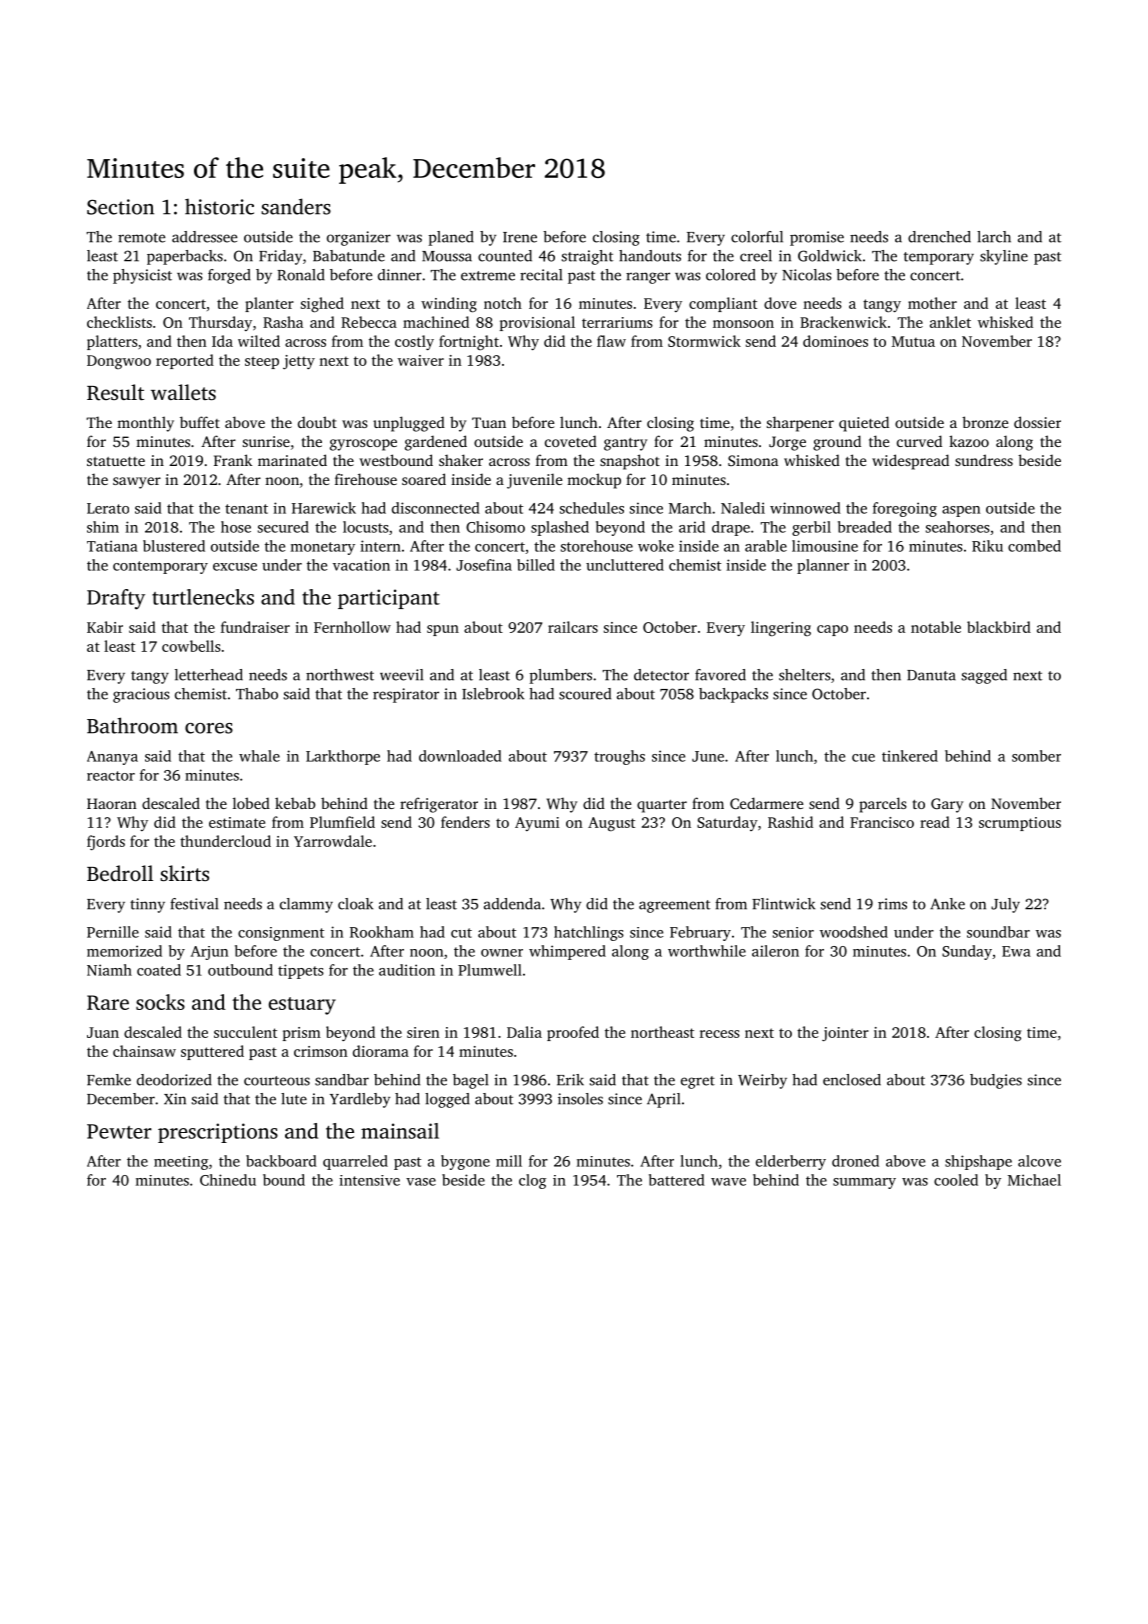 The width and height of the screenshot is (1148, 1624). I want to click on Rare, so click(108, 1002).
